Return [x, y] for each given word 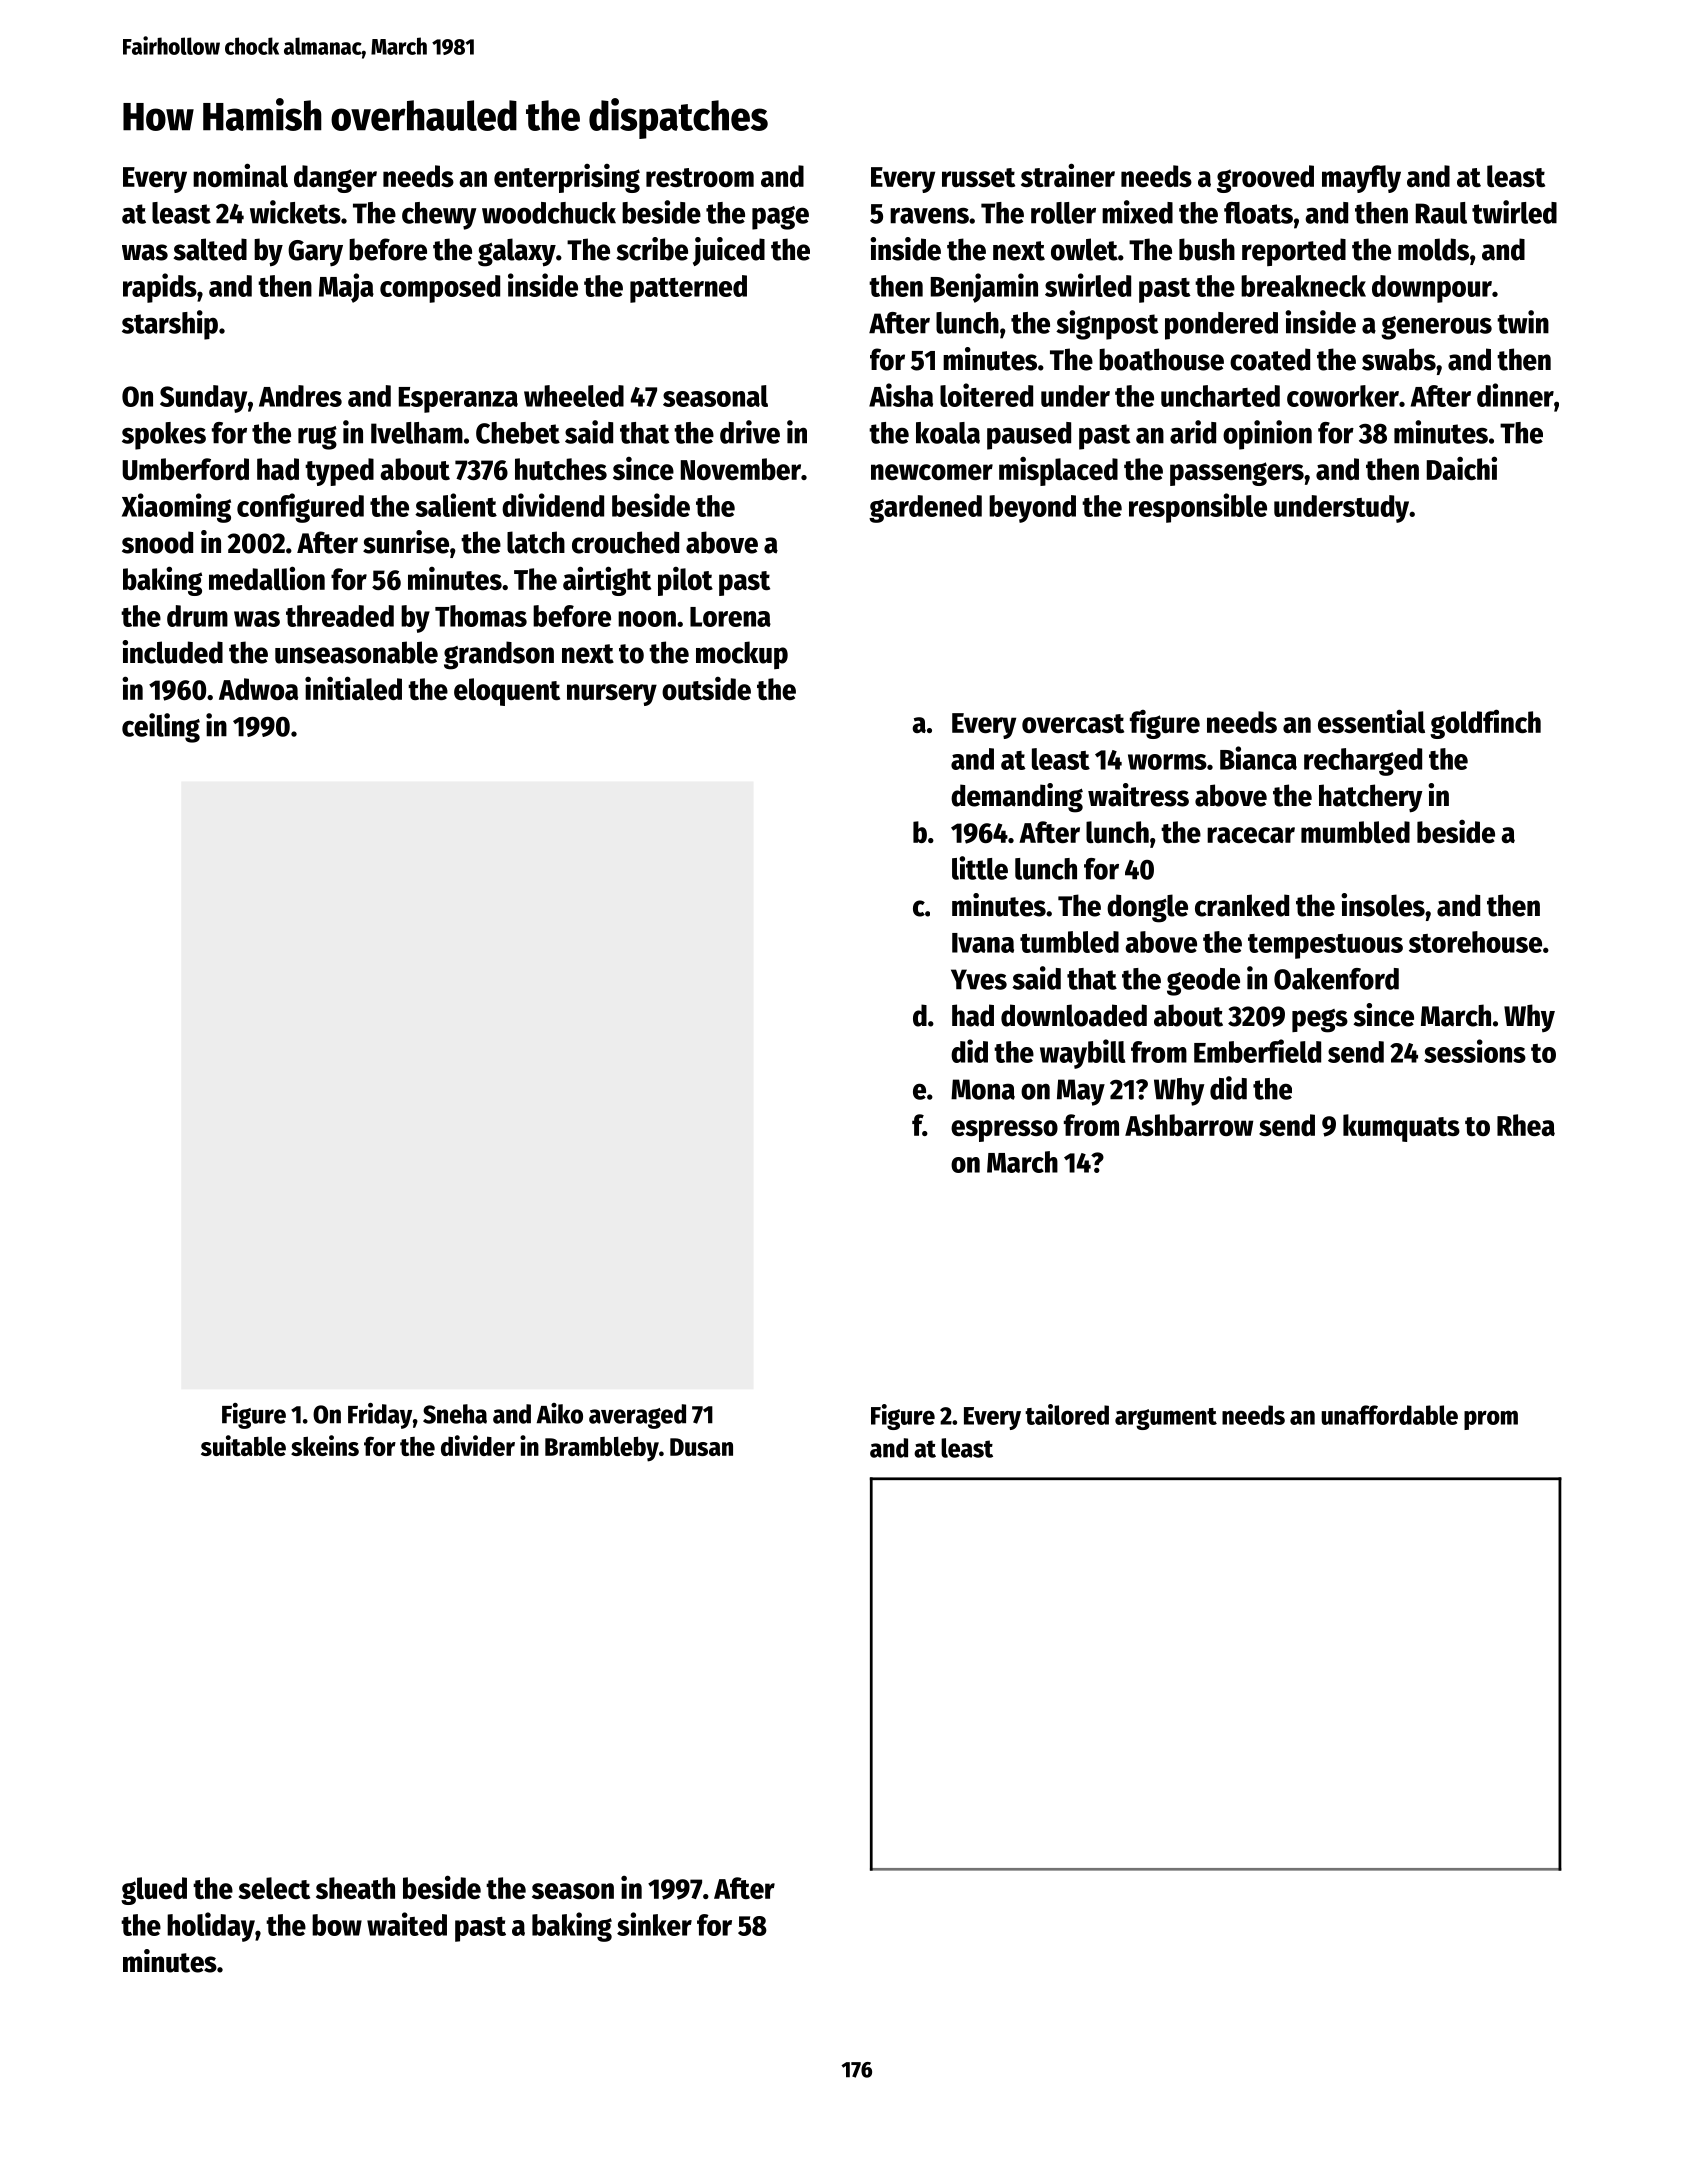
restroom [700, 177]
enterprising [567, 178]
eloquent [507, 692]
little [980, 868]
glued [154, 1891]
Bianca [1258, 758]
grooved [1265, 179]
